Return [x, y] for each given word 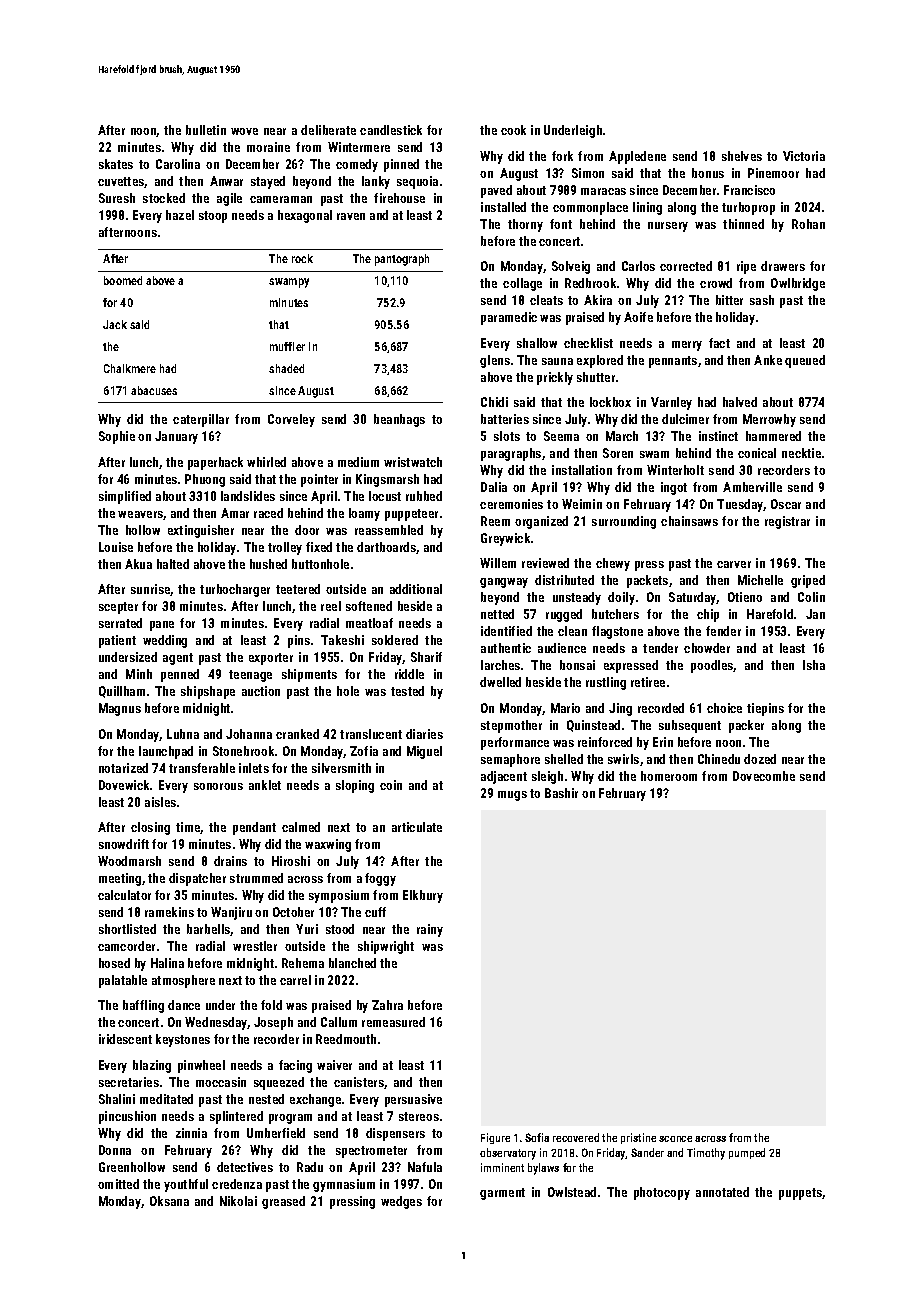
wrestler [255, 946]
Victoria [804, 156]
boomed [123, 280]
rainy [430, 930]
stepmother [511, 726]
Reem [495, 521]
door [307, 530]
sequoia [417, 182]
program [290, 1119]
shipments [309, 675]
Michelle [760, 580]
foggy [380, 879]
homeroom [669, 776]
